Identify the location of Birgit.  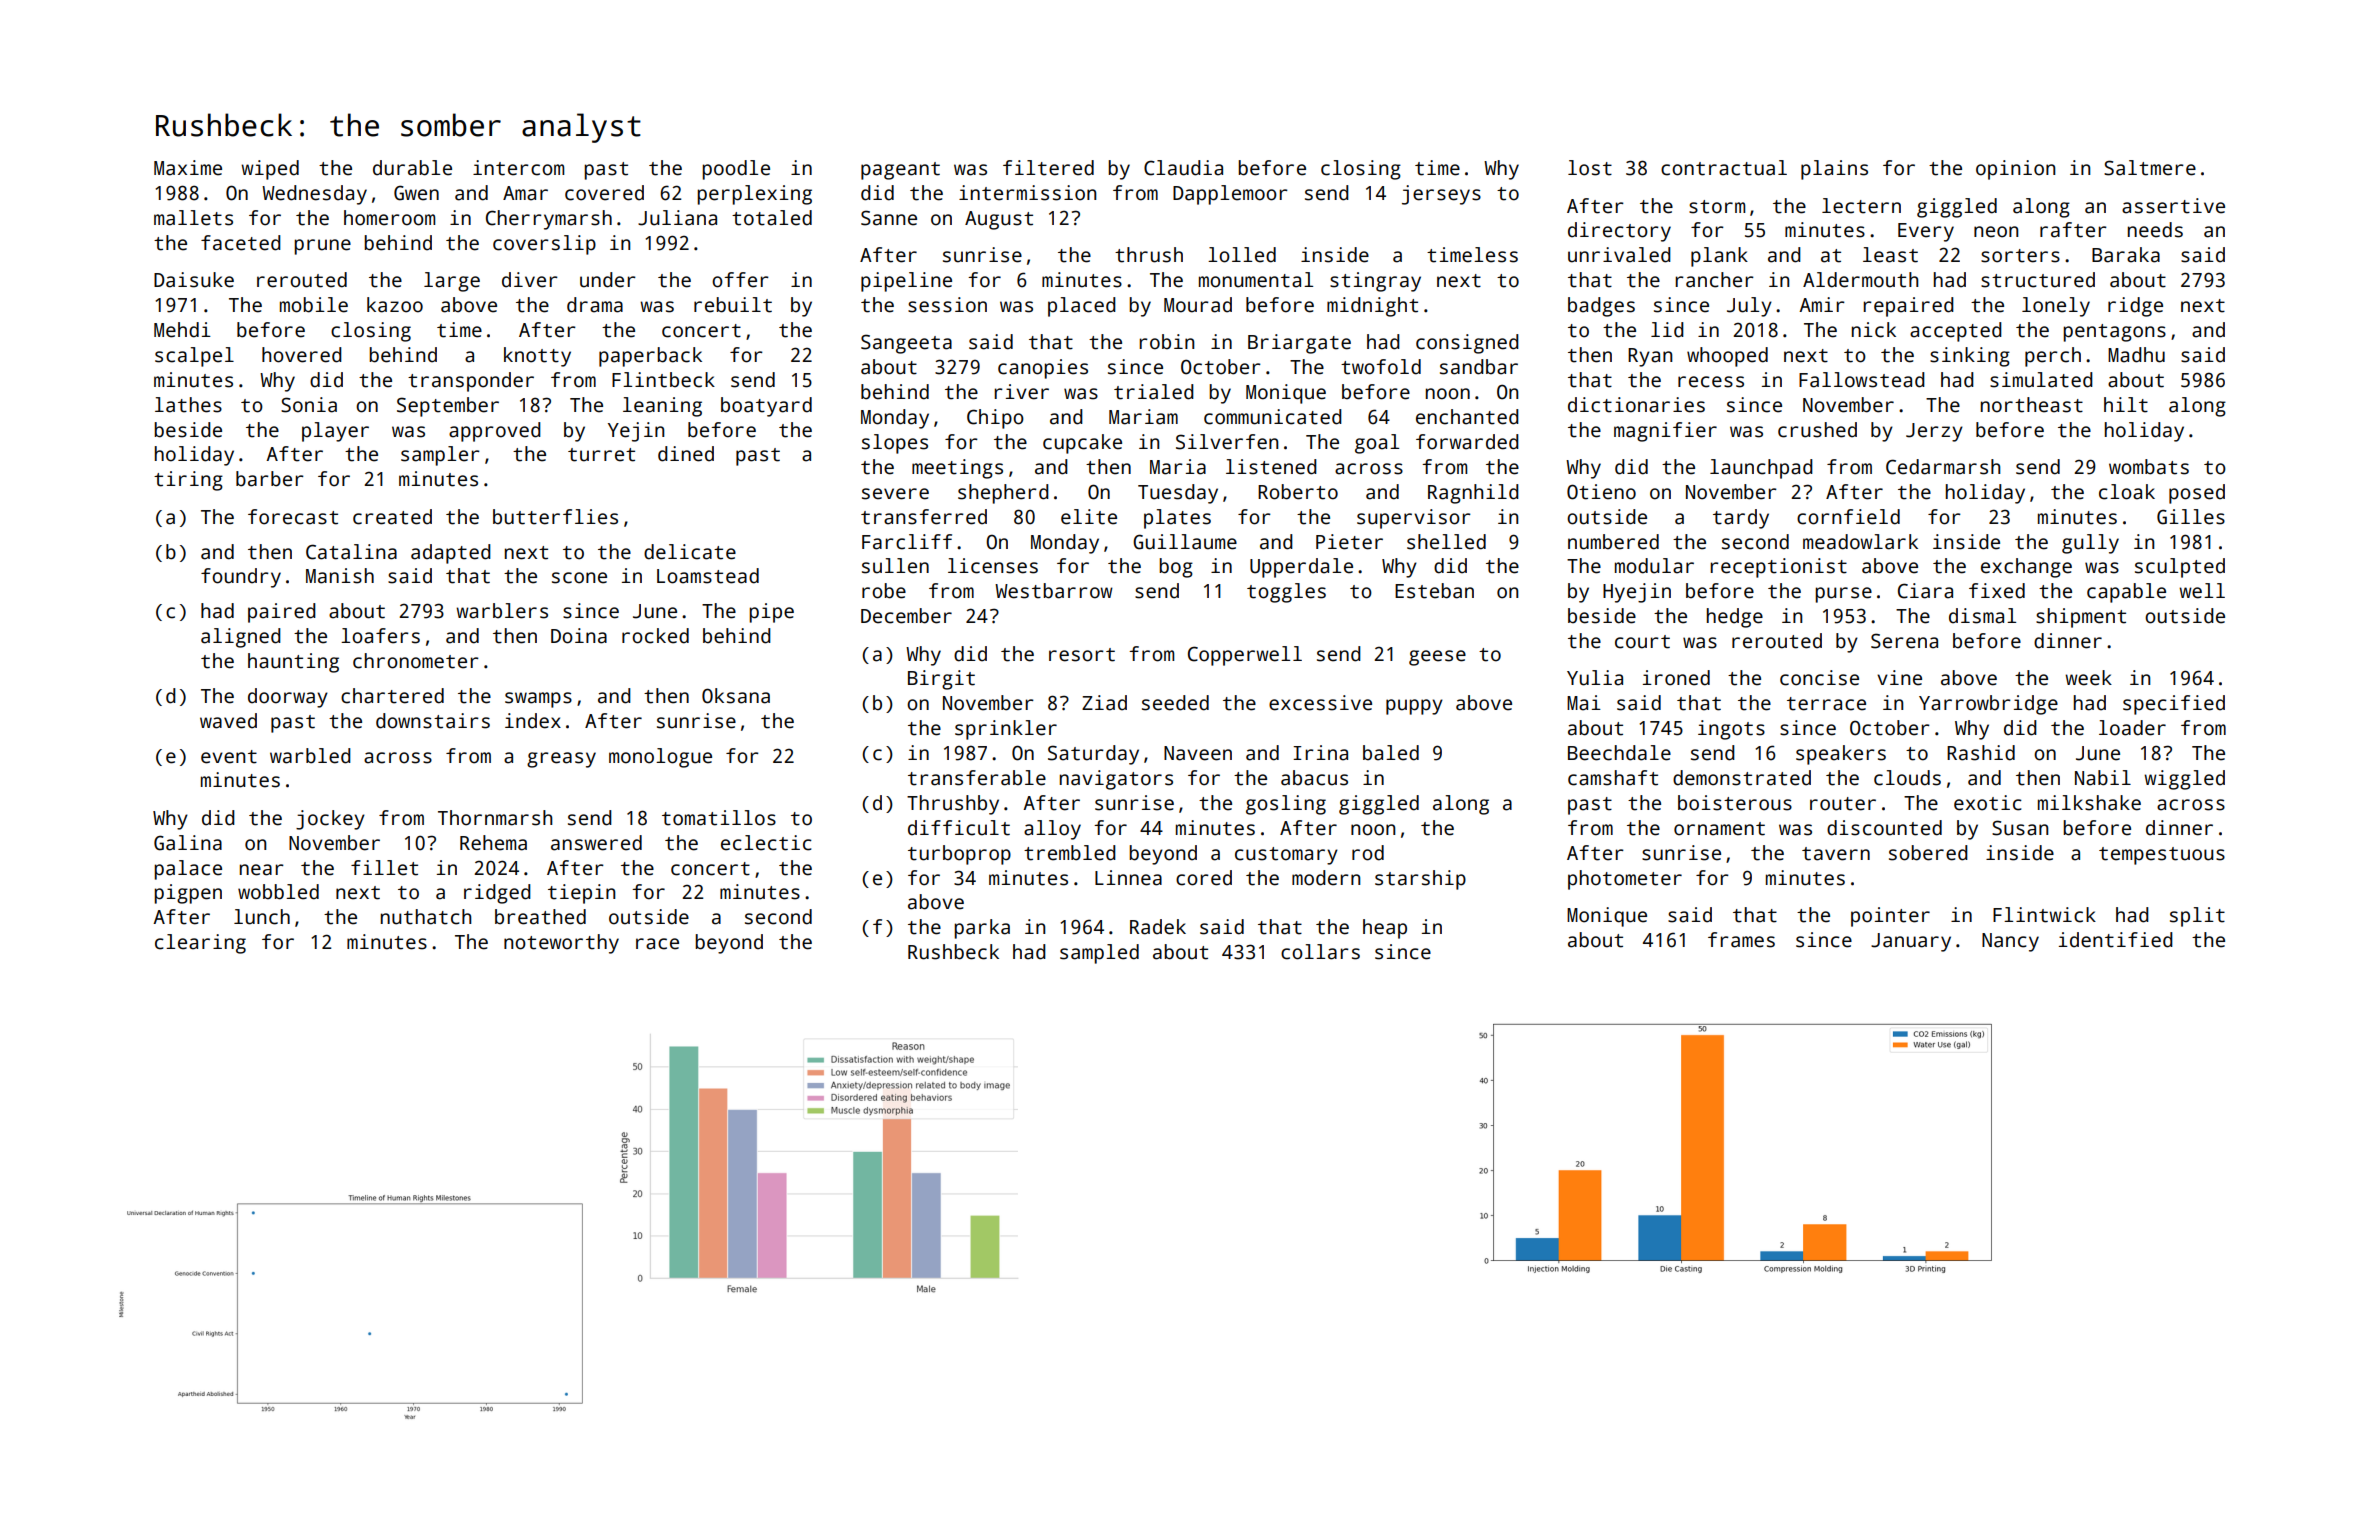
(941, 680).
